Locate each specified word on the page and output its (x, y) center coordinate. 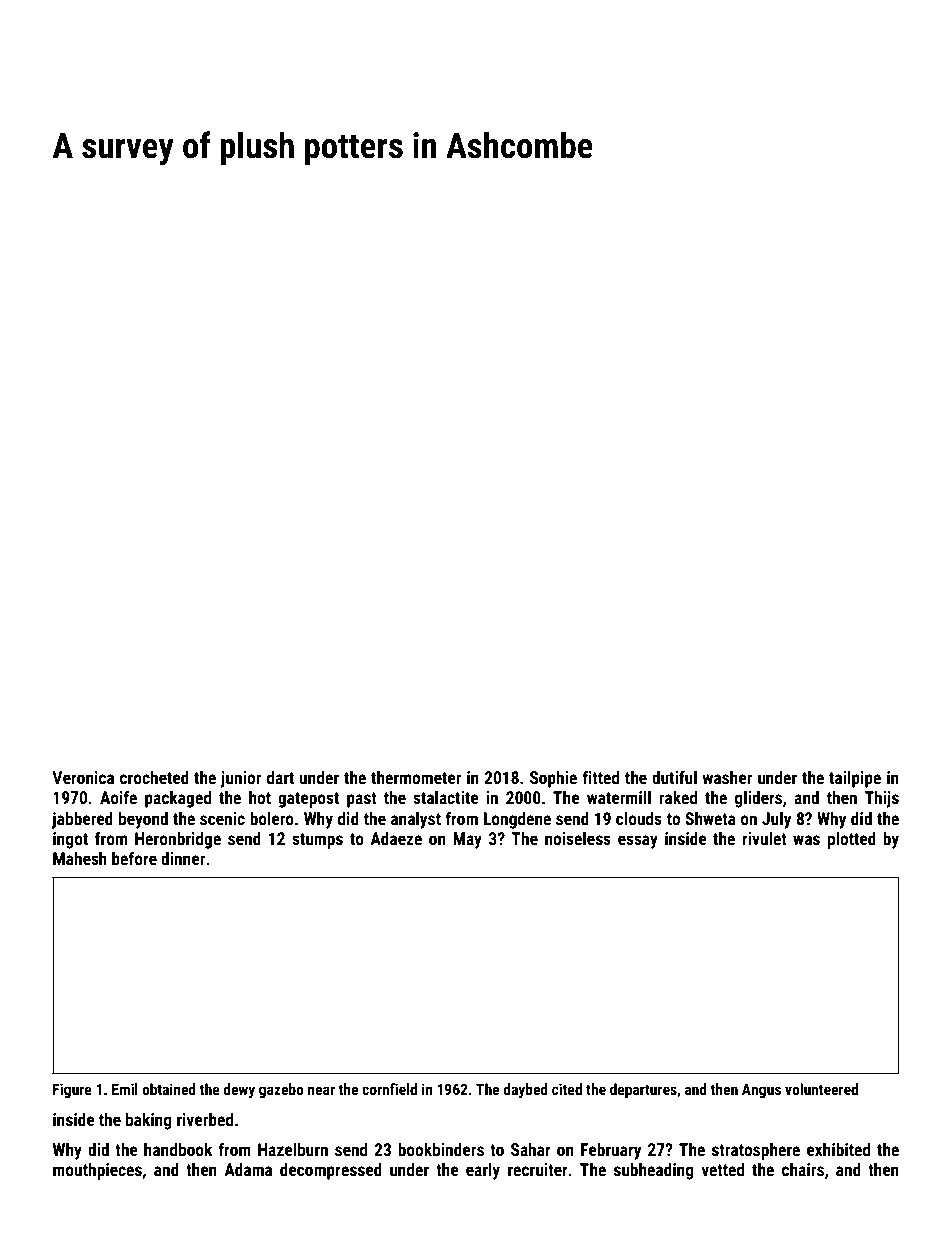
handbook (178, 1149)
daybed (526, 1090)
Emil (125, 1089)
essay (638, 842)
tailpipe (855, 779)
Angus (761, 1090)
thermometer (416, 777)
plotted (852, 840)
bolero (272, 818)
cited (567, 1089)
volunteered (821, 1089)
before (134, 858)
